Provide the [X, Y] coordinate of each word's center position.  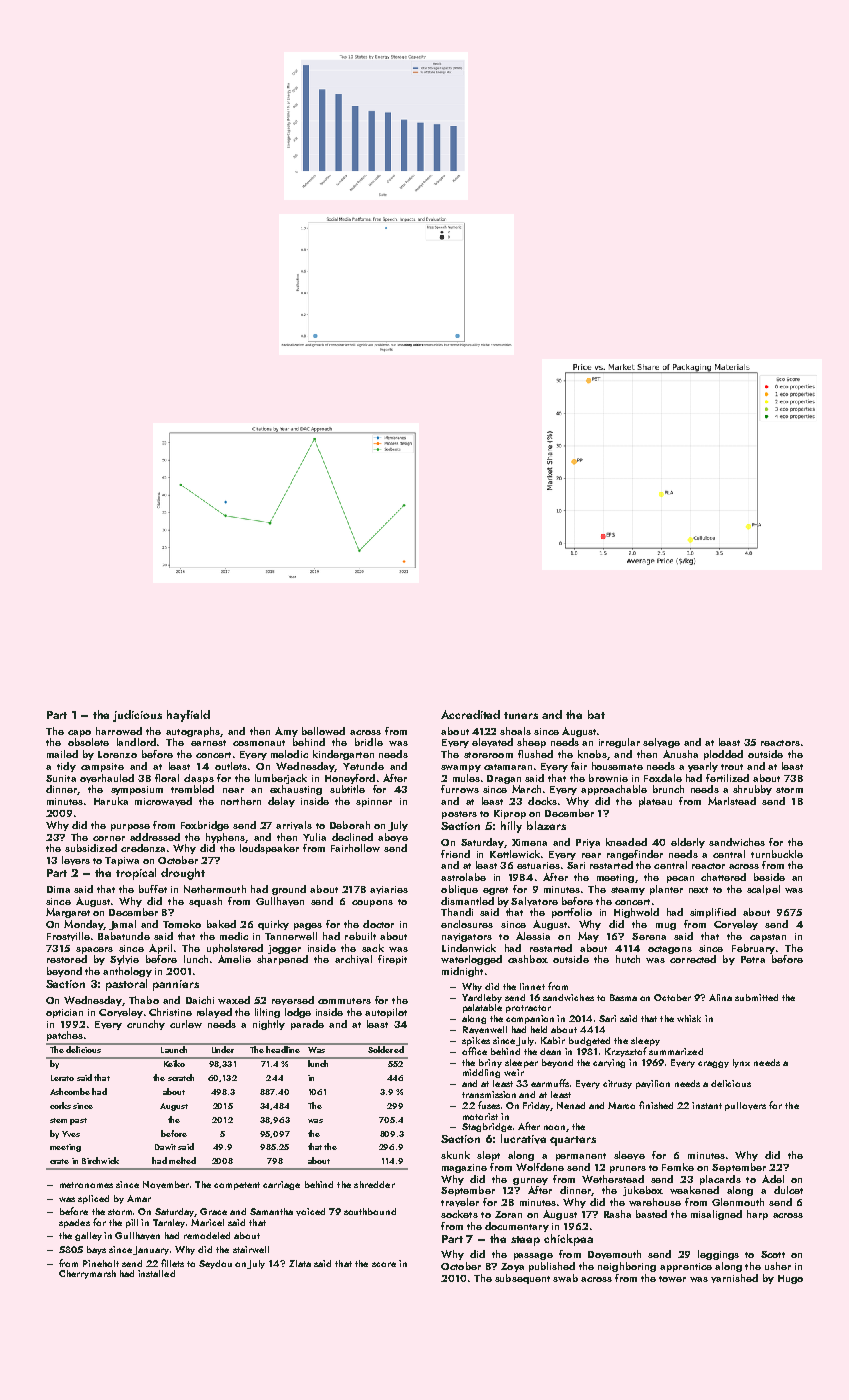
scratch [181, 1077]
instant [707, 1105]
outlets [231, 766]
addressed [155, 837]
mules [466, 778]
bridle [369, 742]
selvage [661, 743]
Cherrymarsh [87, 1274]
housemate [617, 766]
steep [525, 1241]
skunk [455, 1155]
